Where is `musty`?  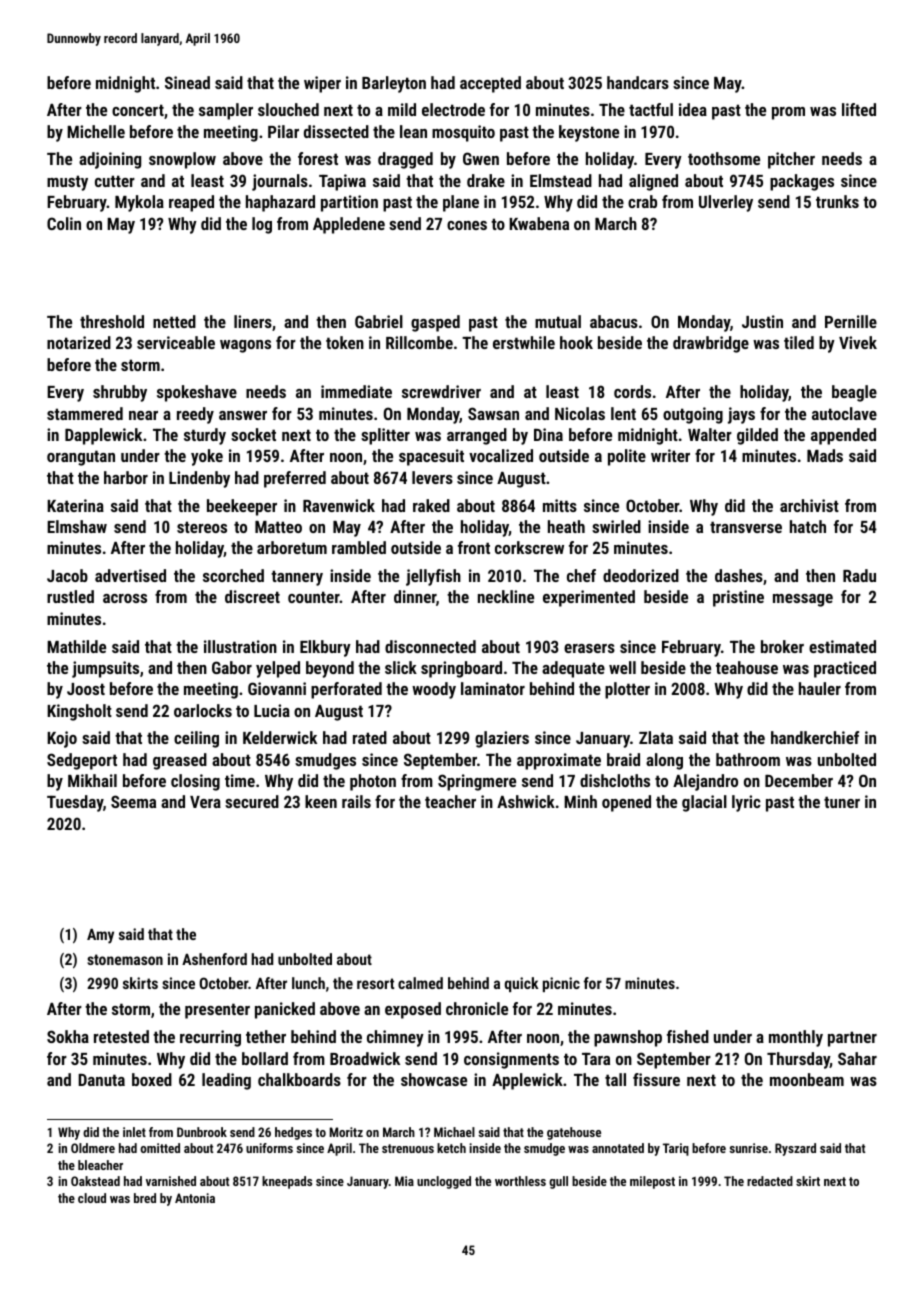 musty is located at coordinates (67, 183).
